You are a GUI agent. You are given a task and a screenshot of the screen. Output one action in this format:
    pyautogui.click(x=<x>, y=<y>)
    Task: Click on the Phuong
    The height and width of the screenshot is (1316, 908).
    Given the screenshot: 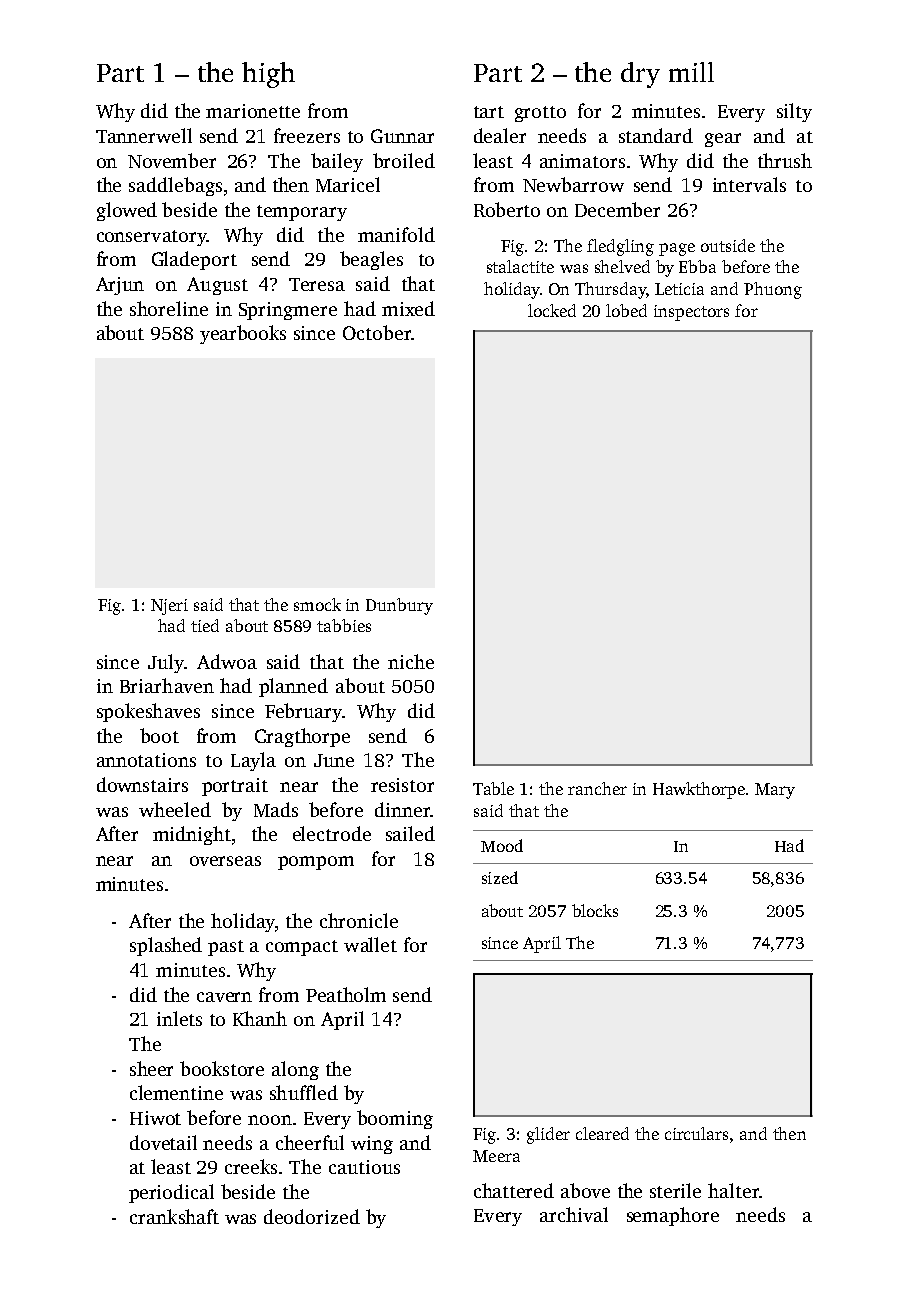 What is the action you would take?
    pyautogui.click(x=773, y=290)
